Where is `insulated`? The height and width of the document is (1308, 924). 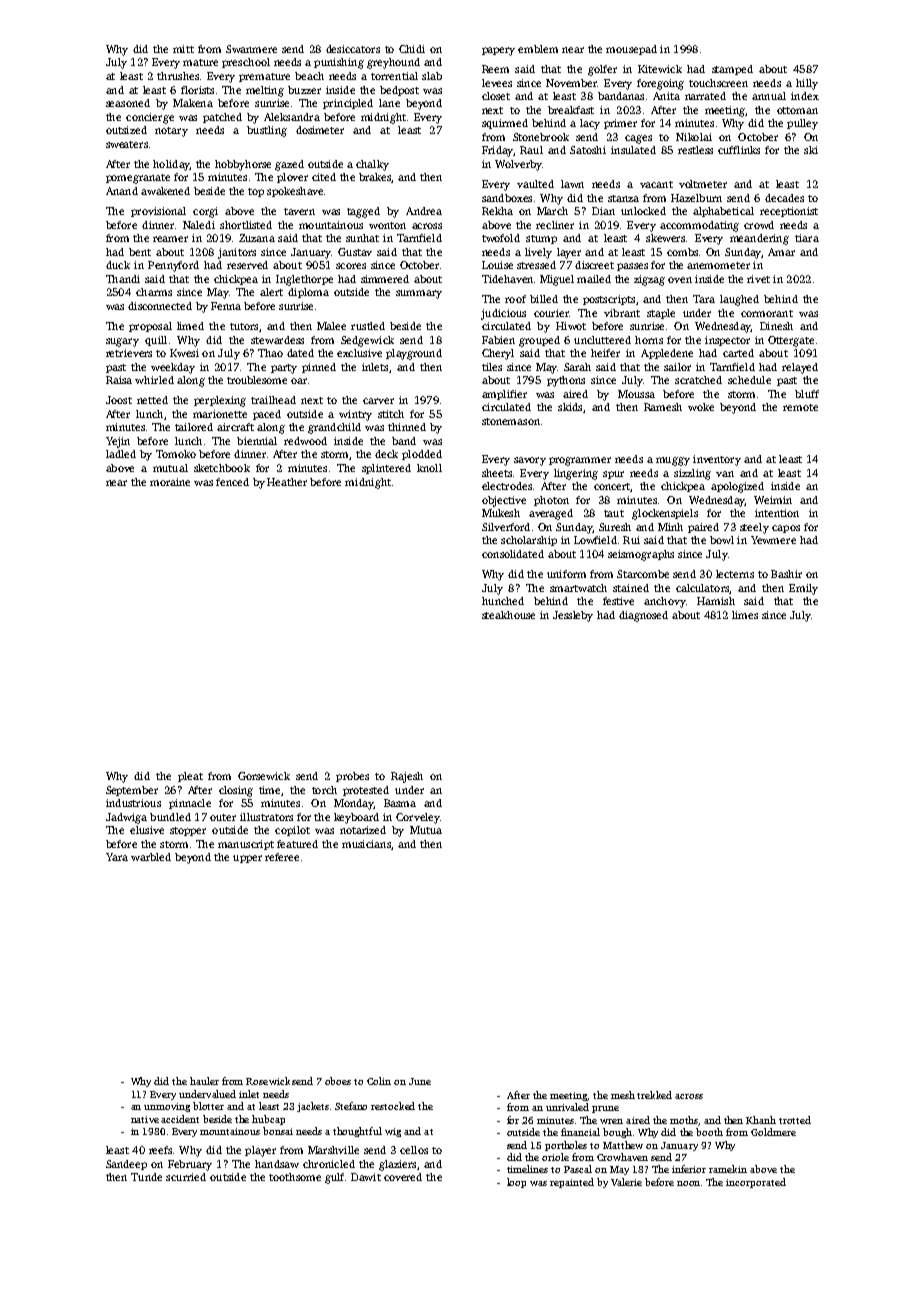 insulated is located at coordinates (633, 150).
